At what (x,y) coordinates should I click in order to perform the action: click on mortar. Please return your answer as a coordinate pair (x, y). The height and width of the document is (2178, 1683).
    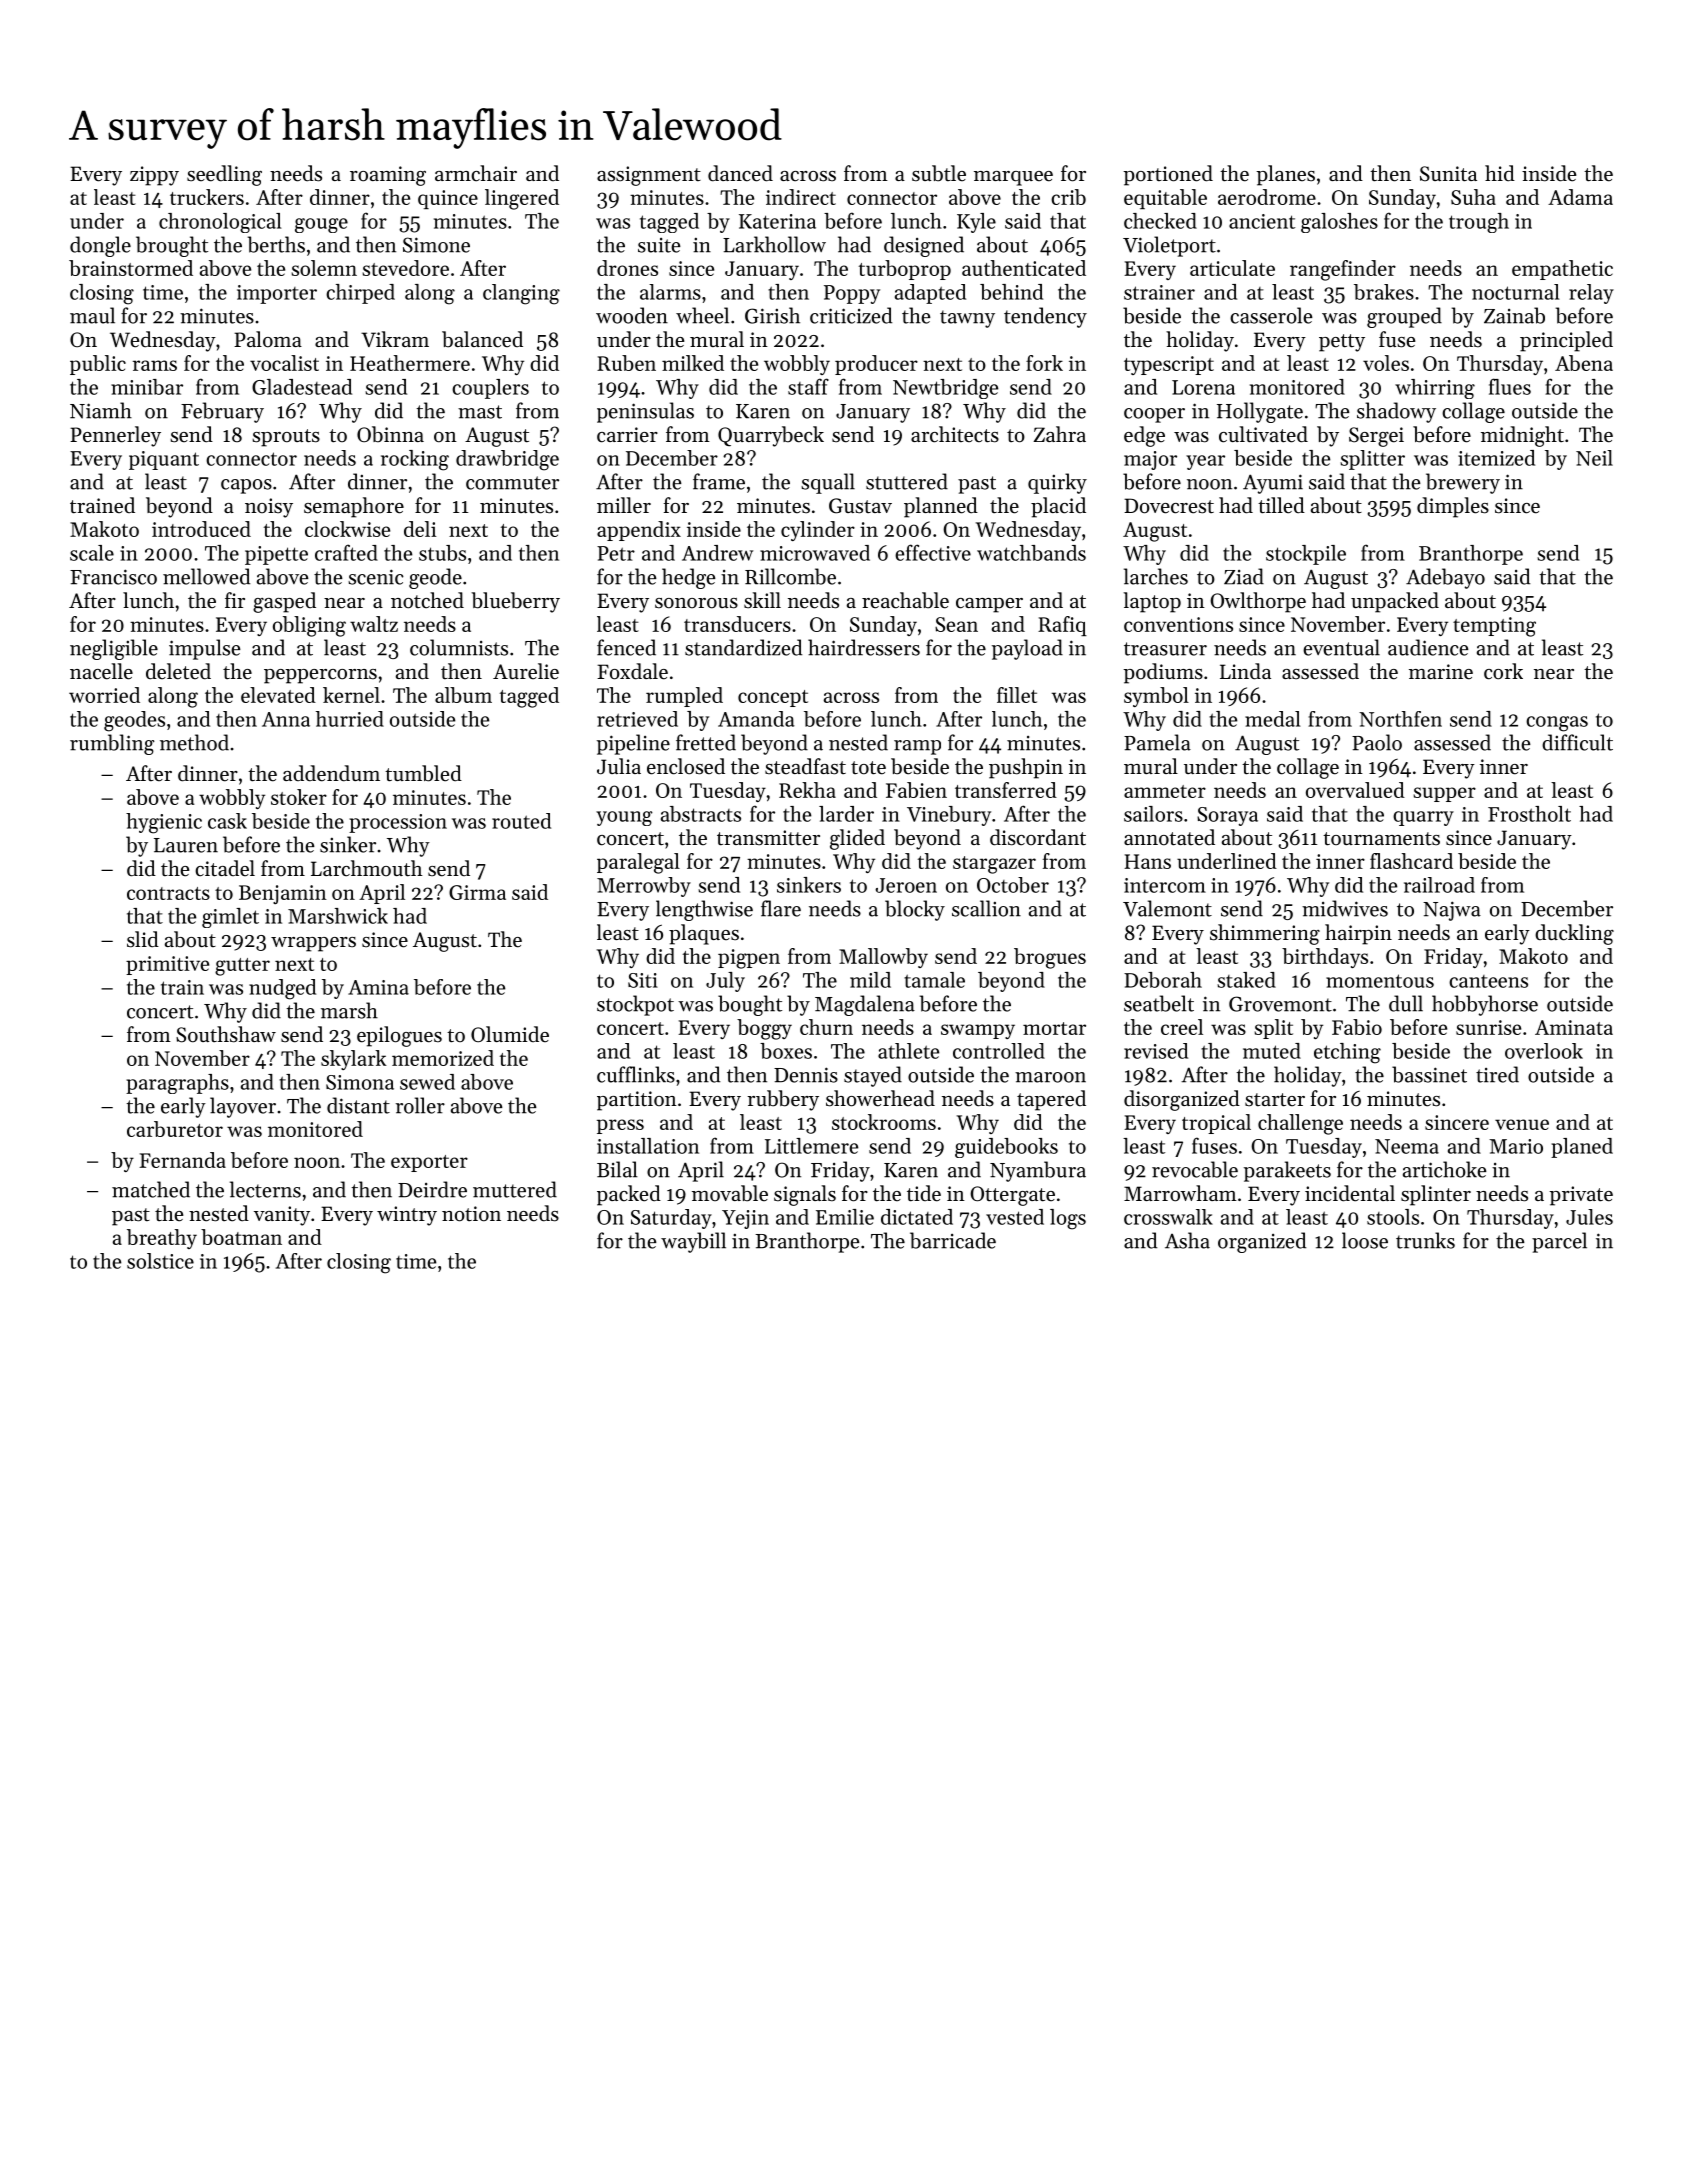
    Looking at the image, I should click on (1054, 1028).
